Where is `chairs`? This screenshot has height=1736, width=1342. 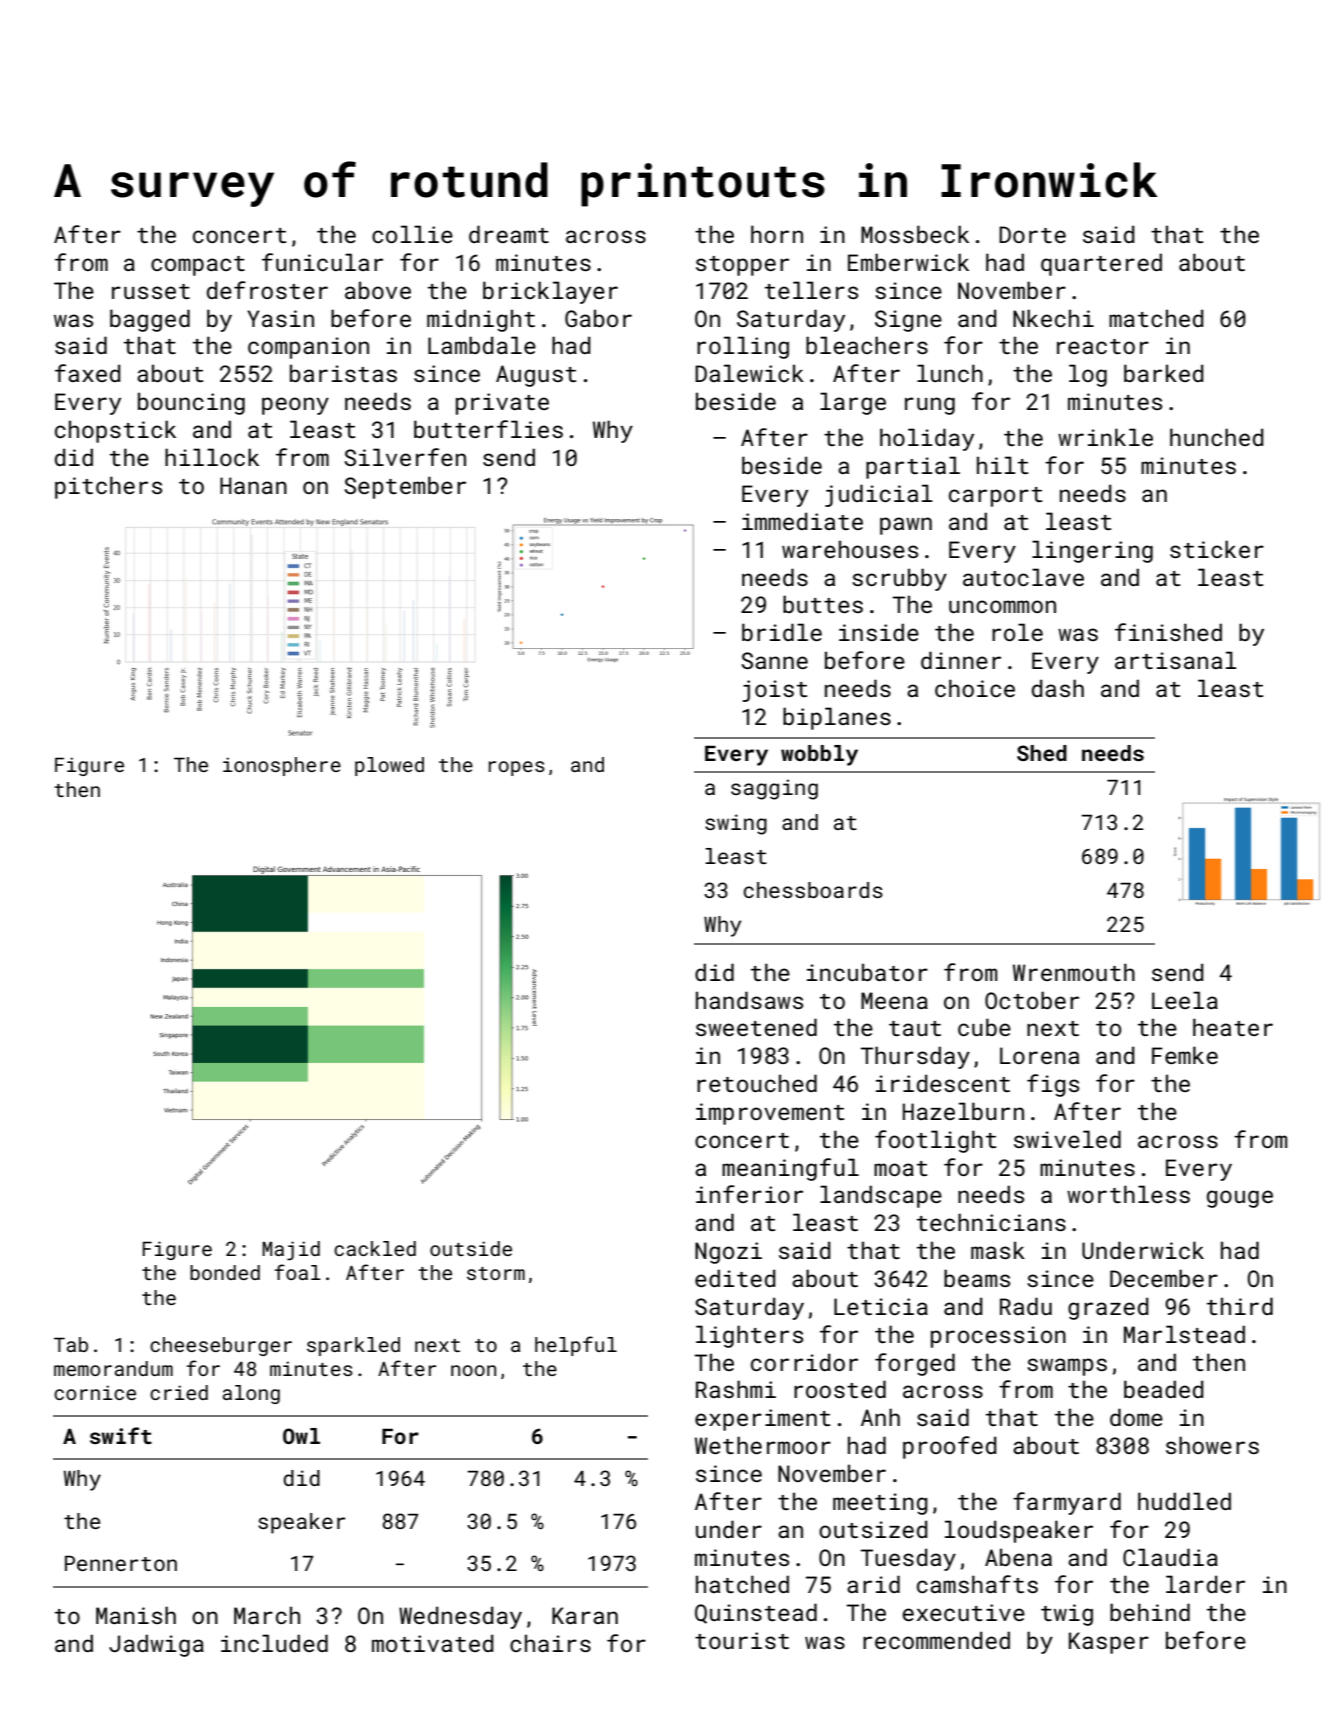
chairs is located at coordinates (550, 1643).
